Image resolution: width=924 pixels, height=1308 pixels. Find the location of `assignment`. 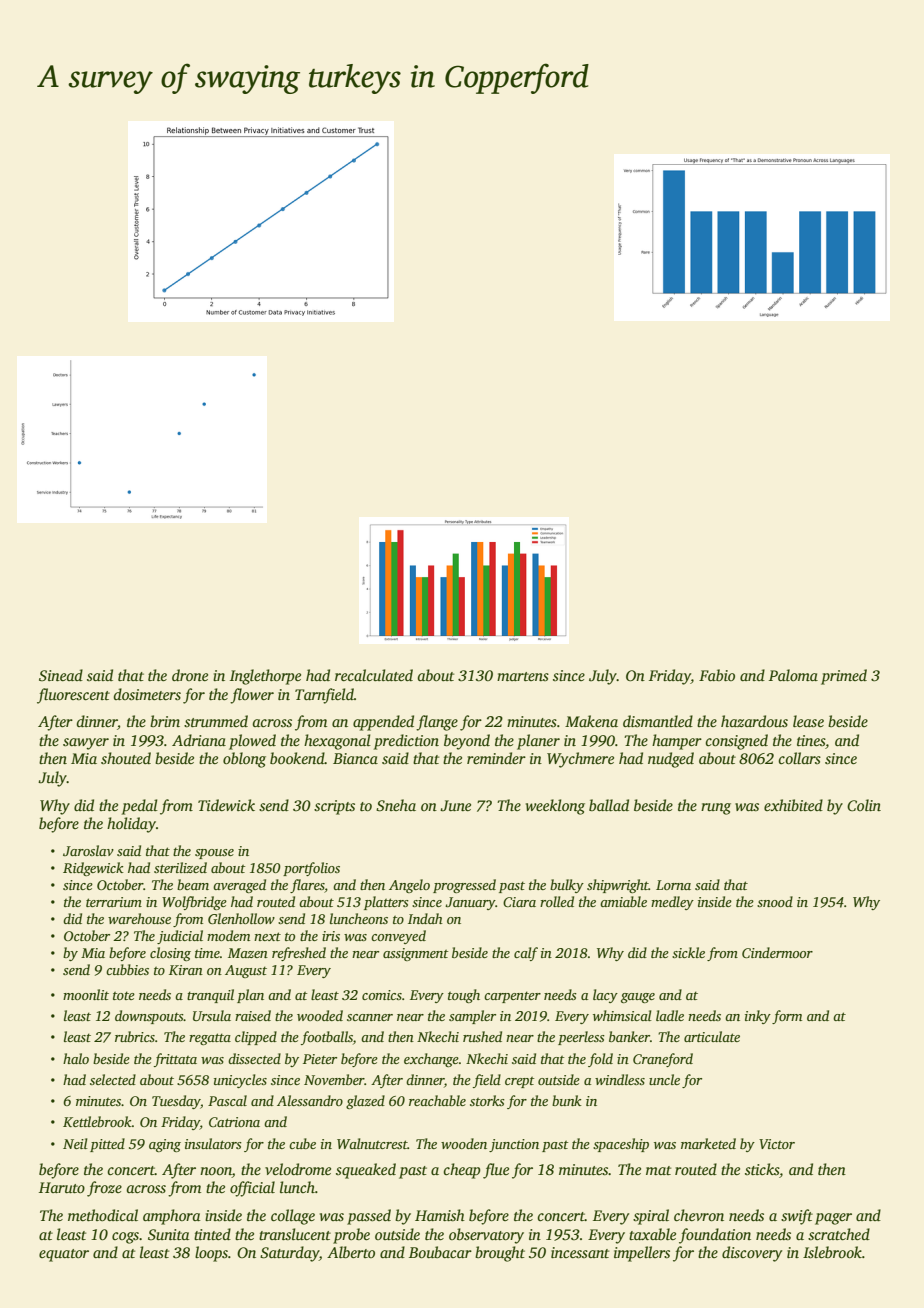

assignment is located at coordinates (415, 954).
